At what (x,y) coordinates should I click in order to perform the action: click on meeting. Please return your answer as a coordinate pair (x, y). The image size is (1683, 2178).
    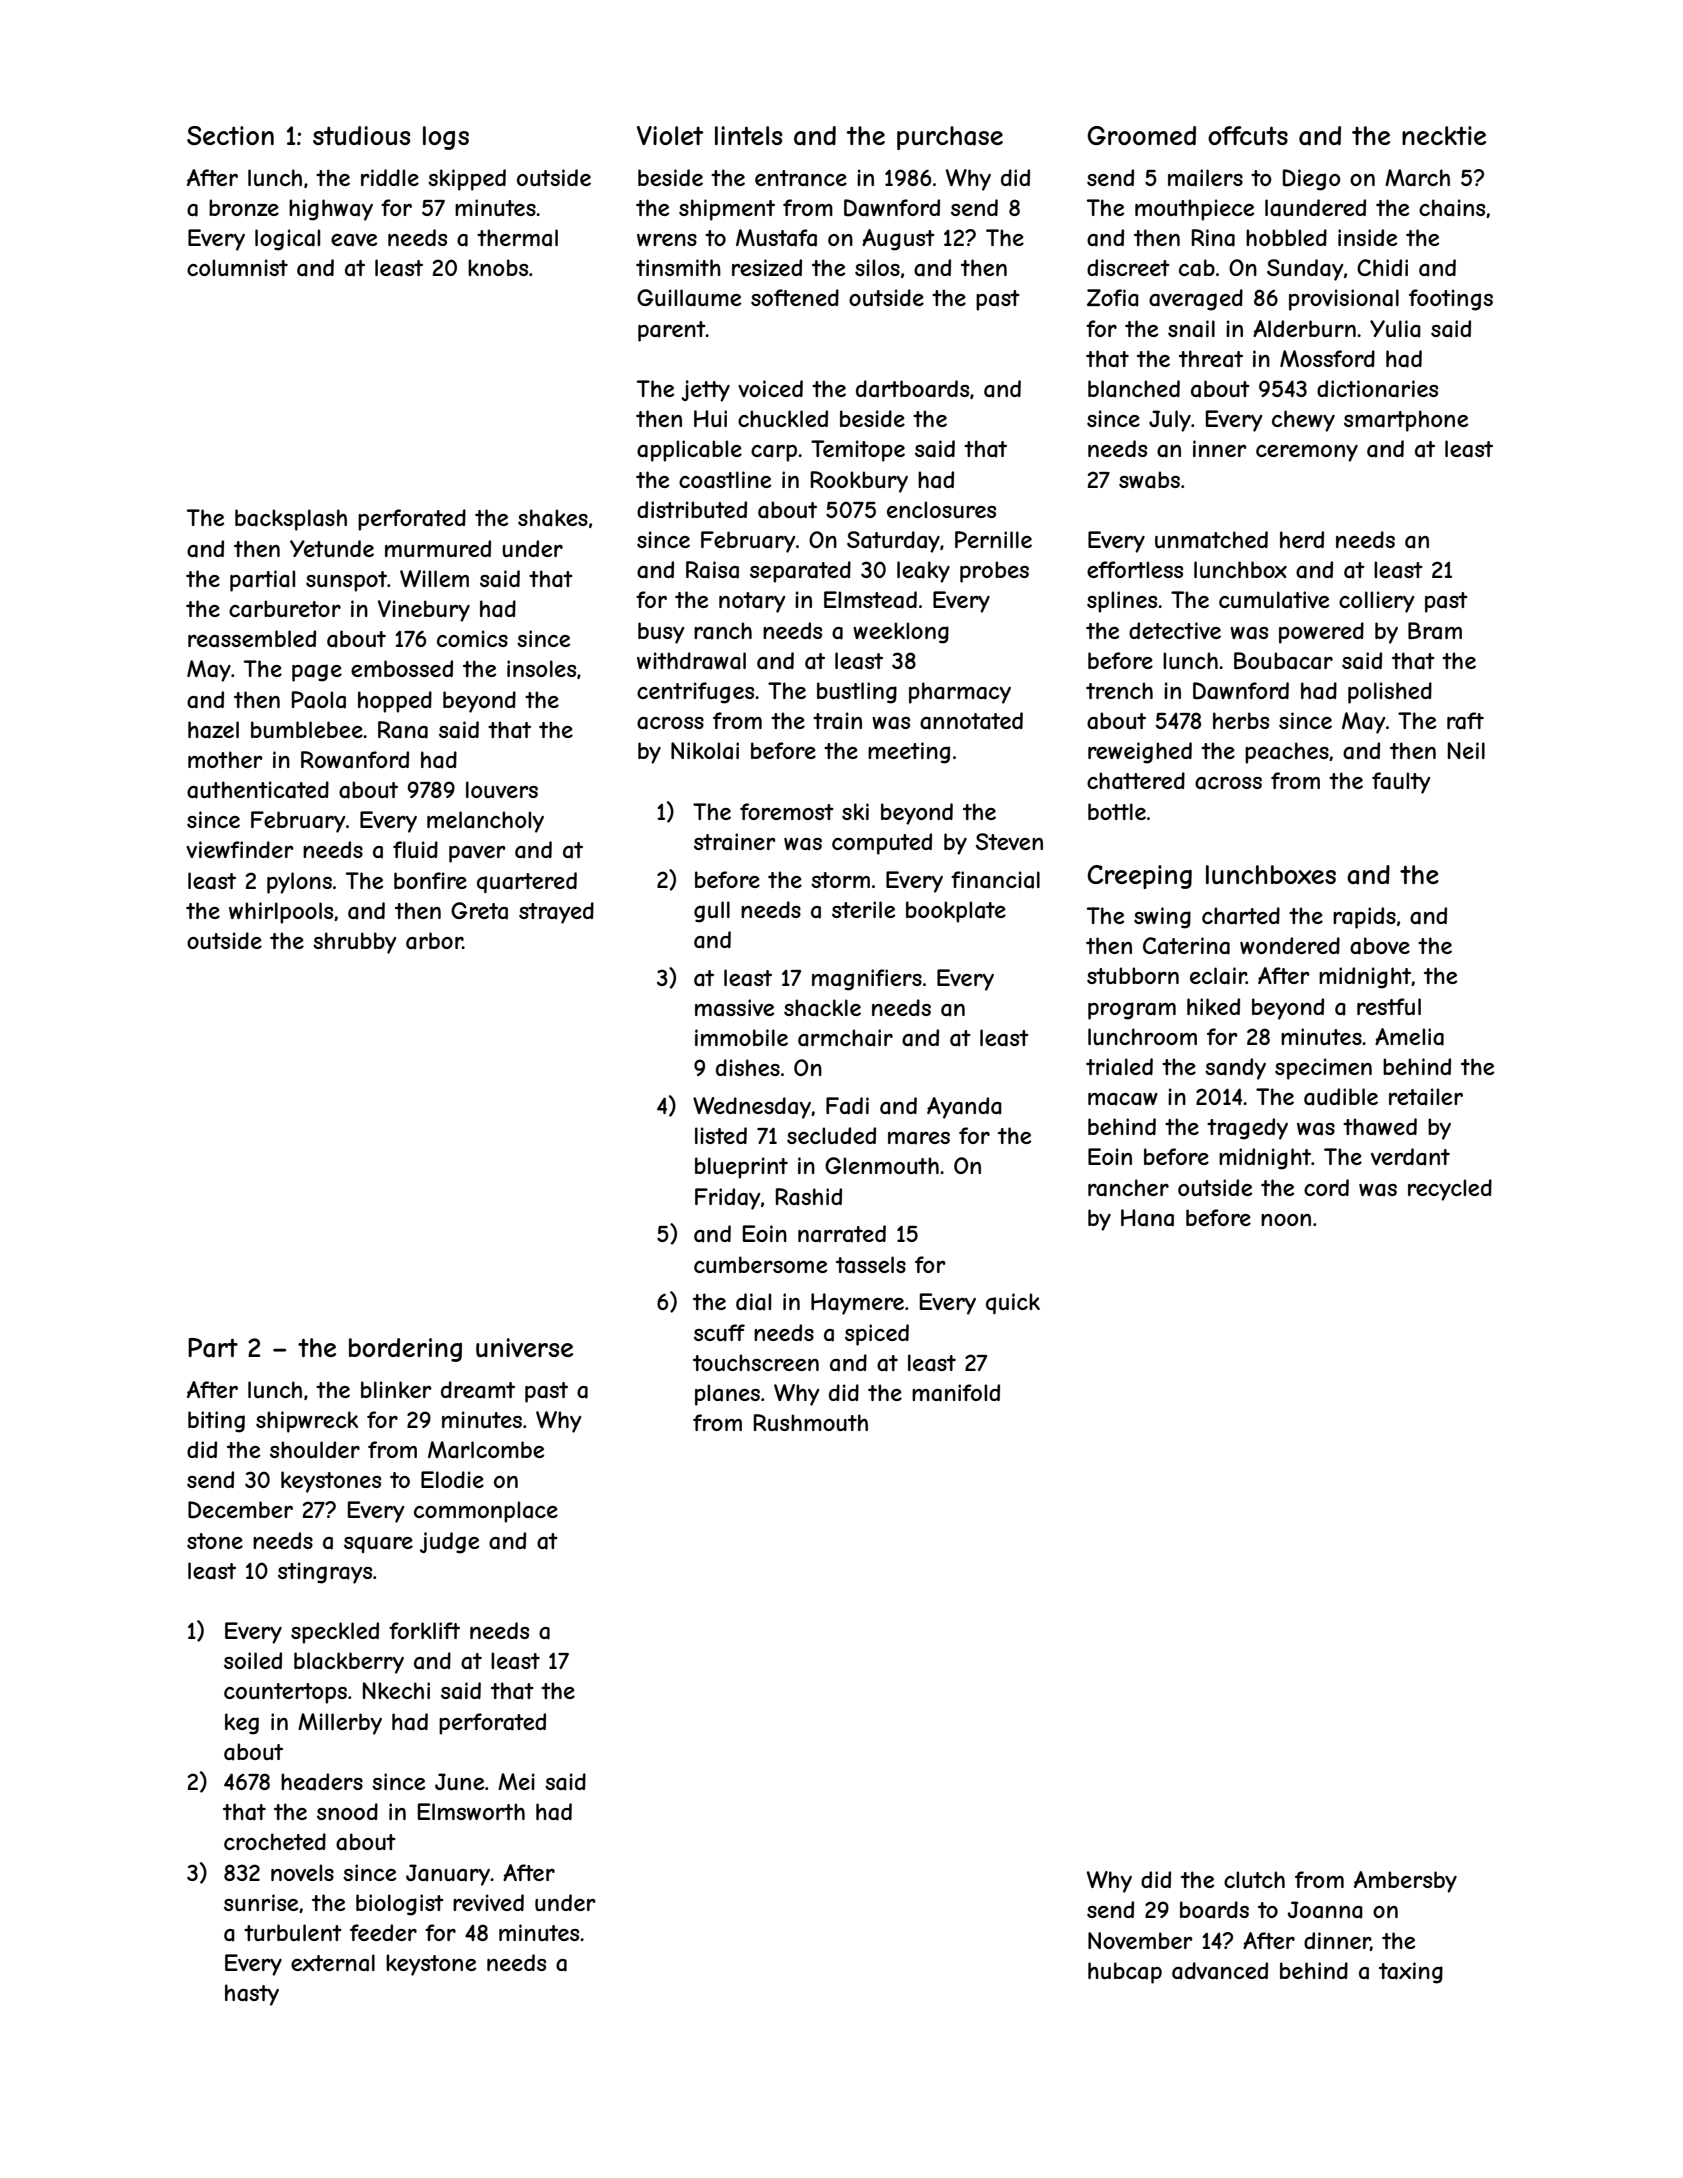
    Looking at the image, I should click on (909, 753).
